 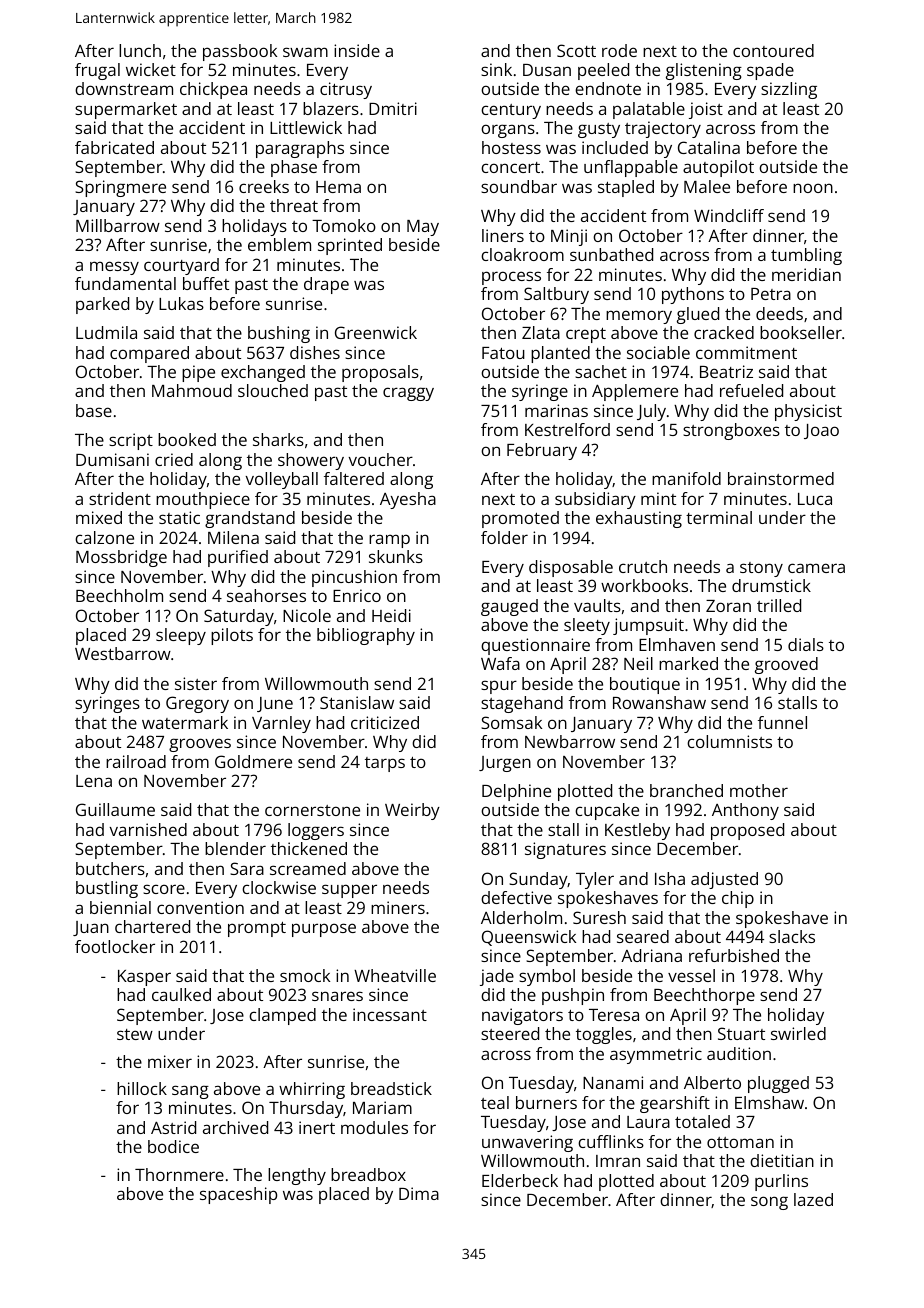 What do you see at coordinates (516, 897) in the page?
I see `defective` at bounding box center [516, 897].
